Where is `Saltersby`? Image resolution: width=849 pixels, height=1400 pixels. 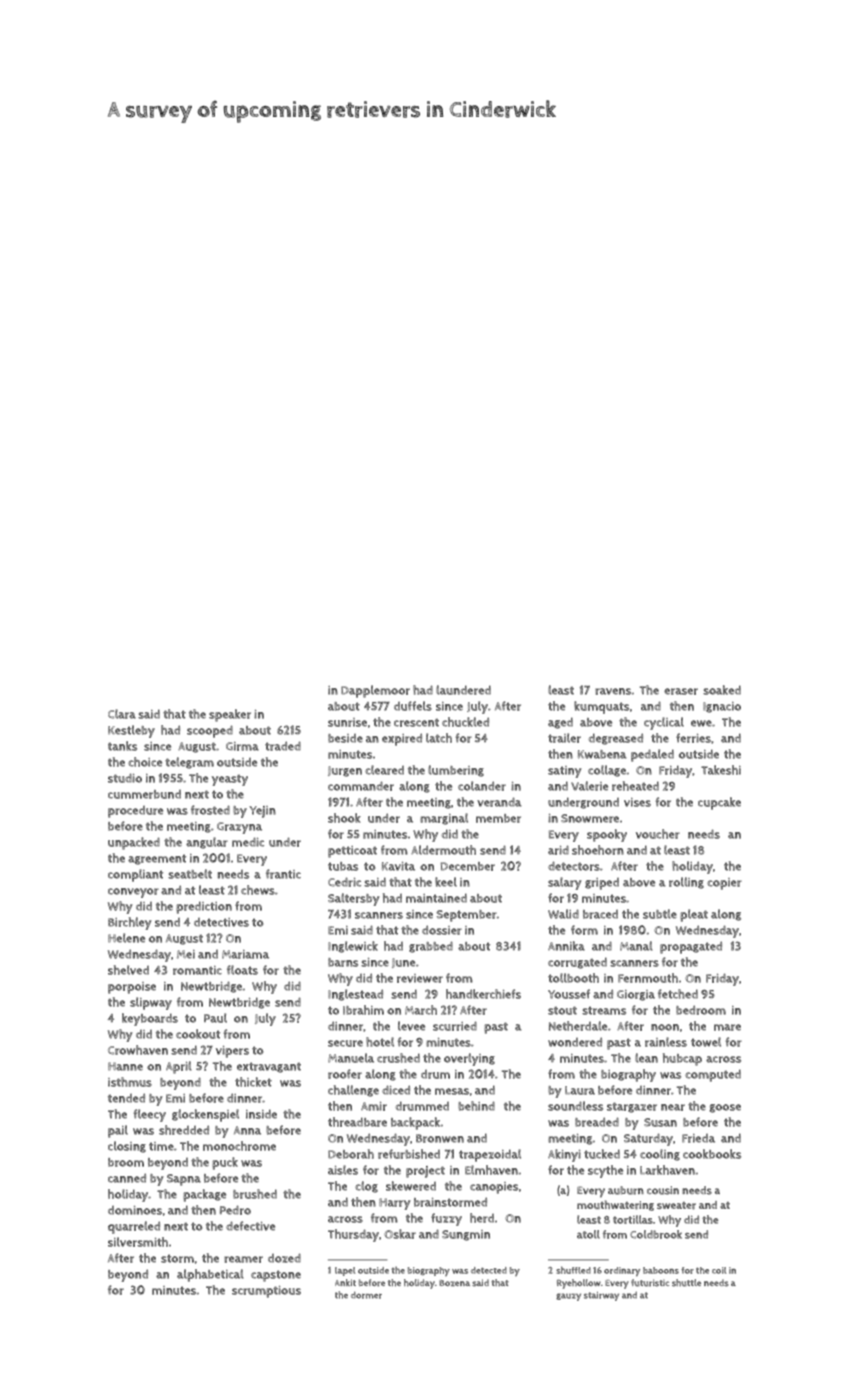
Saltersby is located at coordinates (354, 899).
